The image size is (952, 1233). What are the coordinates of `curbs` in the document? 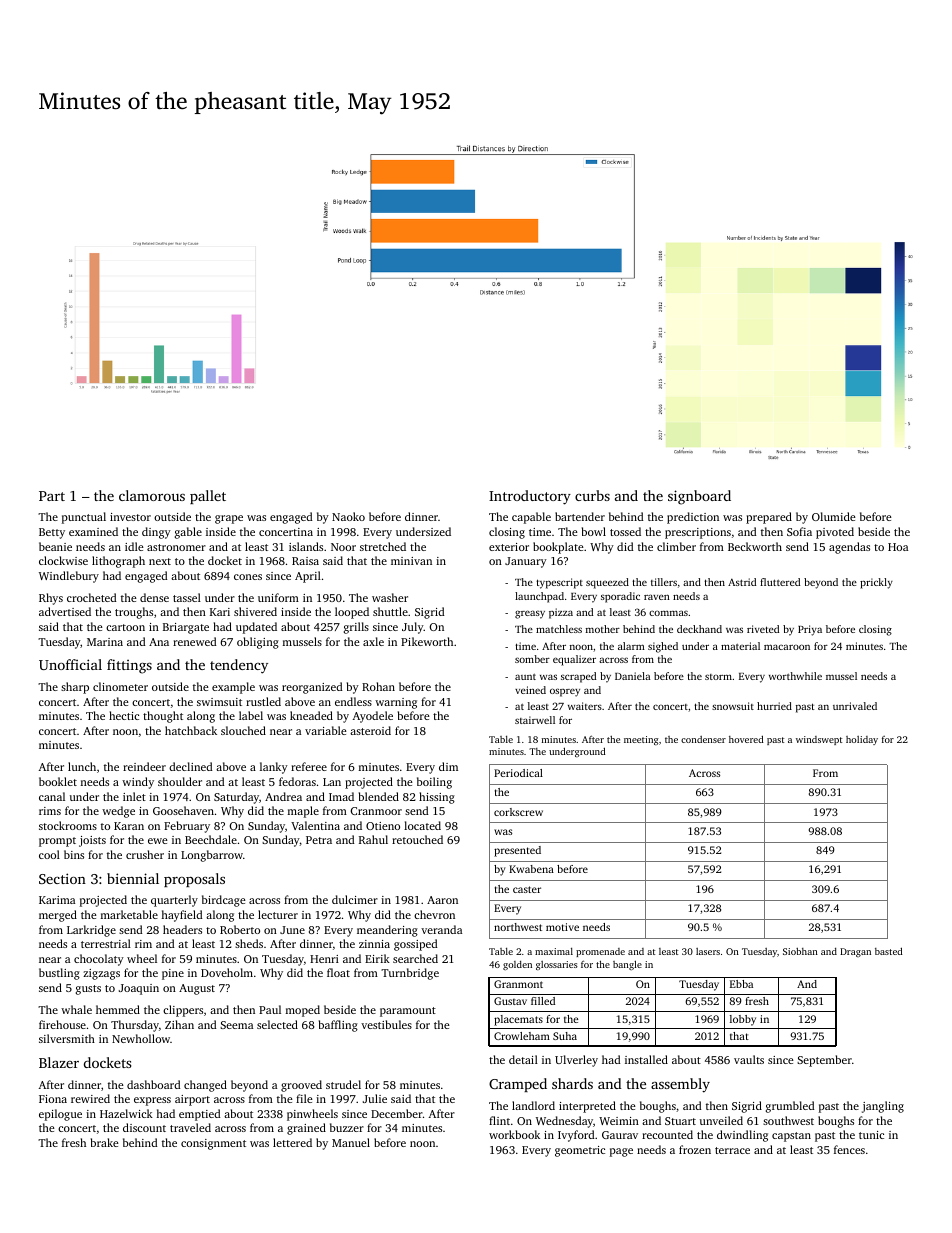 It's located at (592, 495).
